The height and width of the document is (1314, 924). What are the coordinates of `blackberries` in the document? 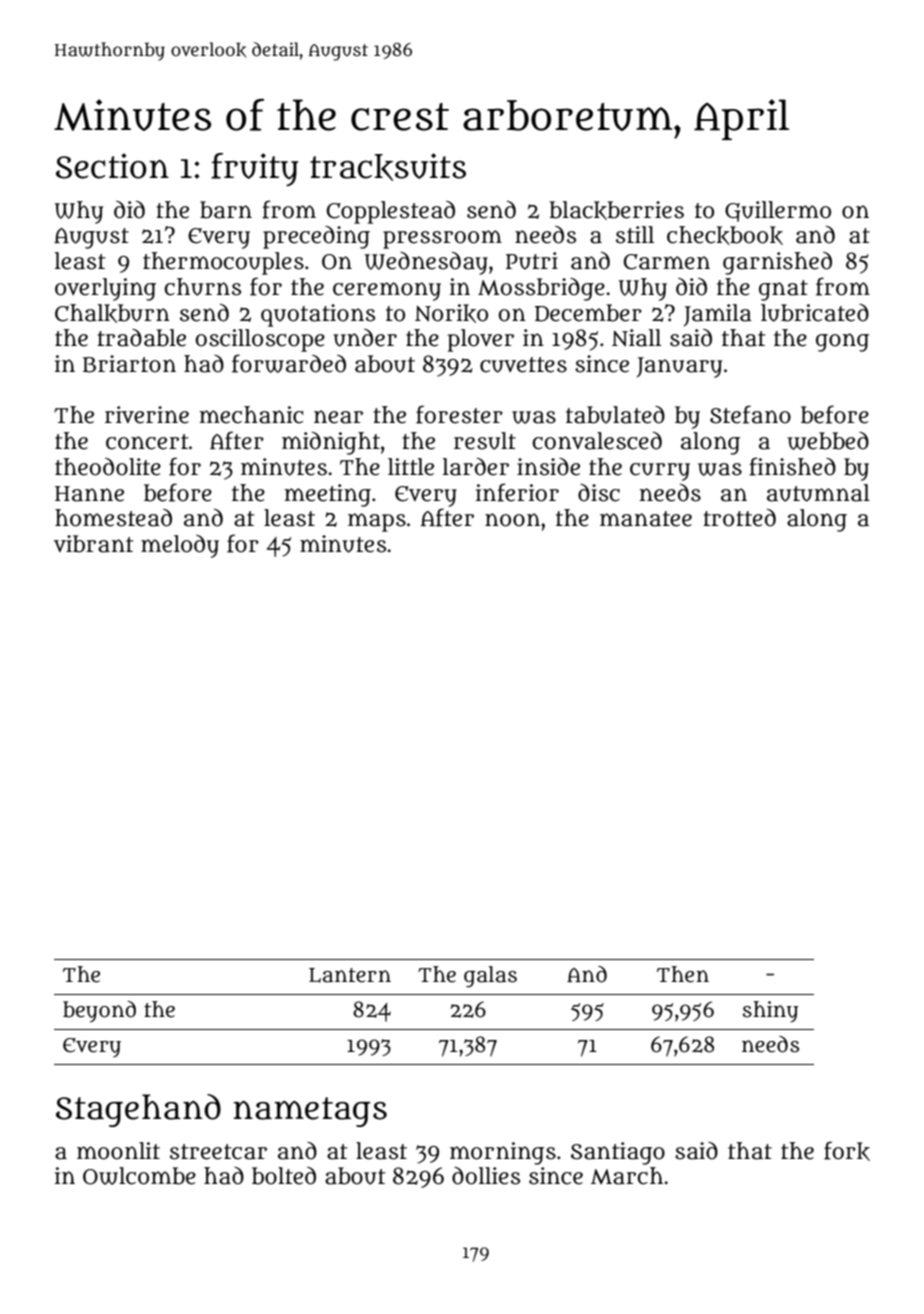 It's located at (616, 210).
